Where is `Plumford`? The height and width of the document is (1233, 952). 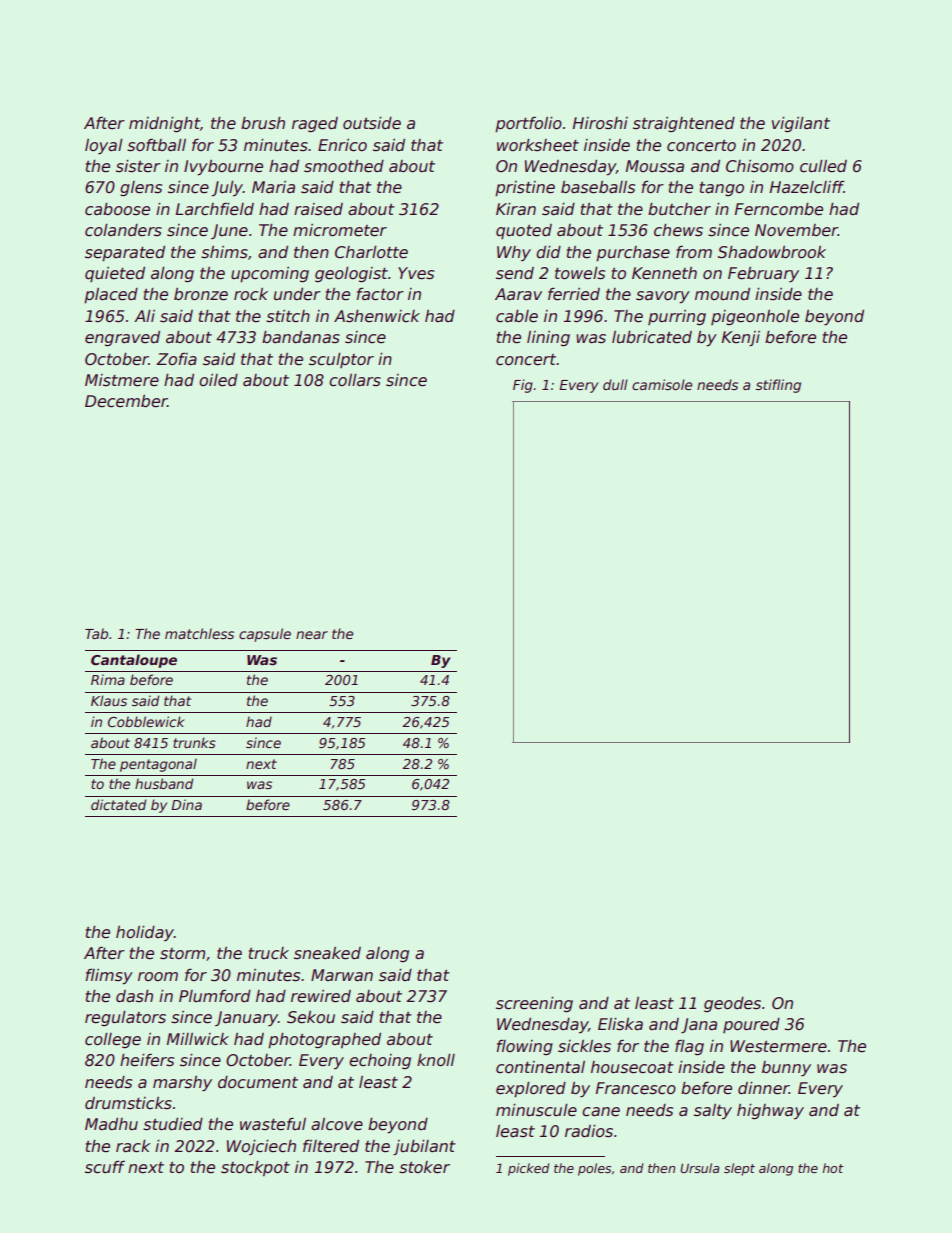
Plumford is located at coordinates (215, 996).
